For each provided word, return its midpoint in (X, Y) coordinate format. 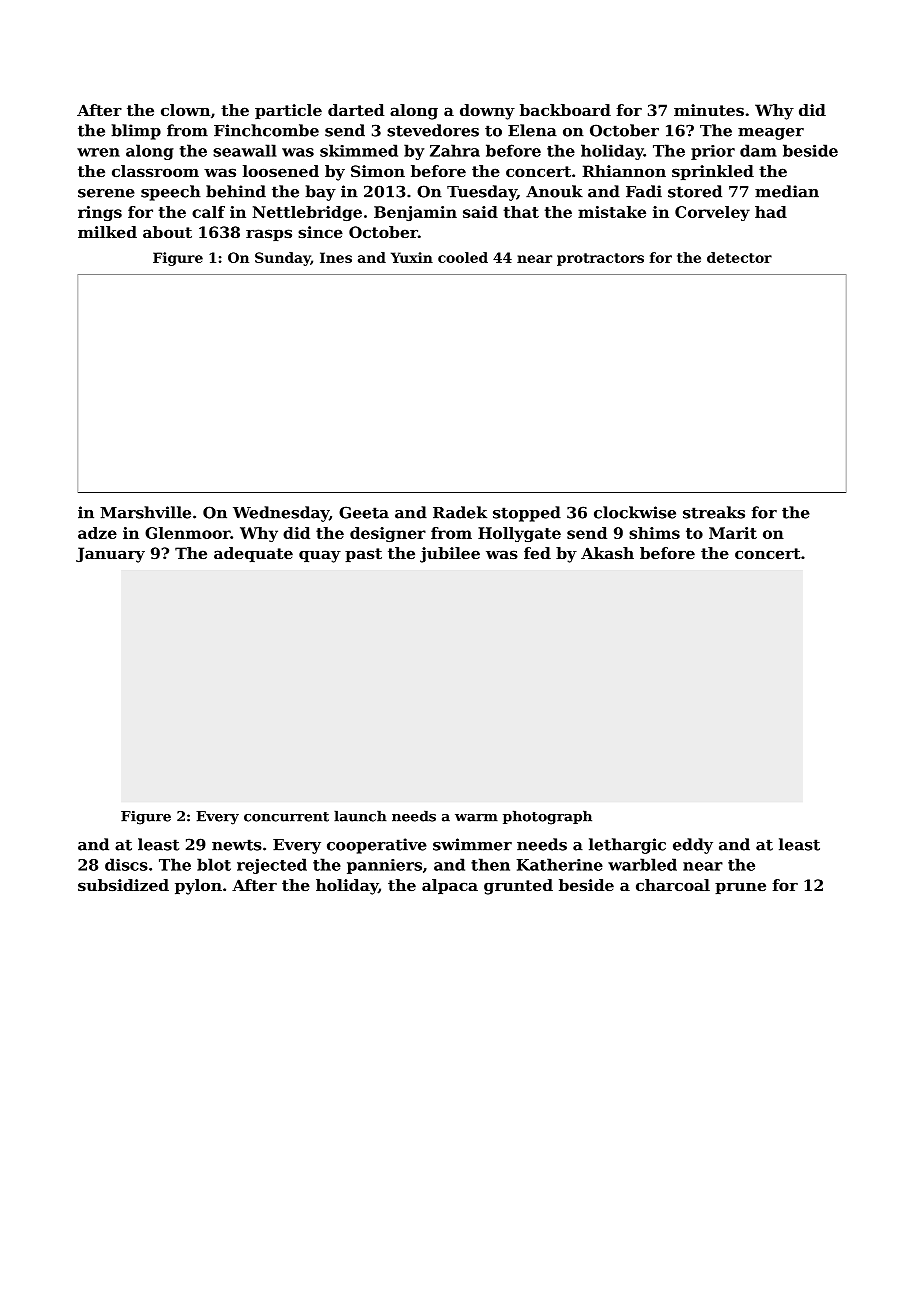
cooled (463, 257)
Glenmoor (188, 533)
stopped (527, 514)
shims (654, 533)
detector (739, 257)
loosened (281, 171)
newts (237, 845)
